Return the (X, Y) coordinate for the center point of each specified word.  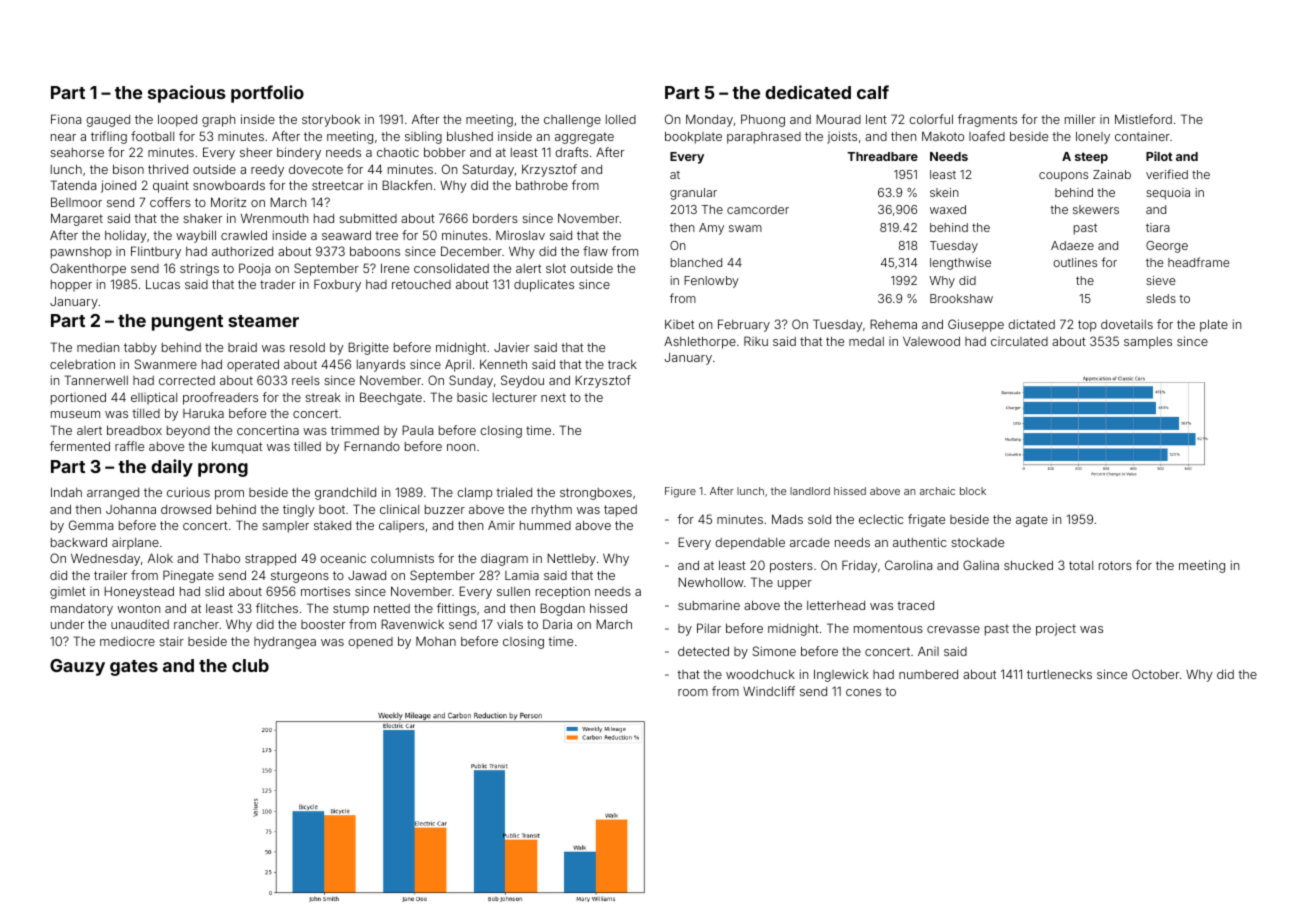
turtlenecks (1059, 674)
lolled (621, 119)
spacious (187, 94)
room (693, 692)
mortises (325, 591)
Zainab (1112, 174)
